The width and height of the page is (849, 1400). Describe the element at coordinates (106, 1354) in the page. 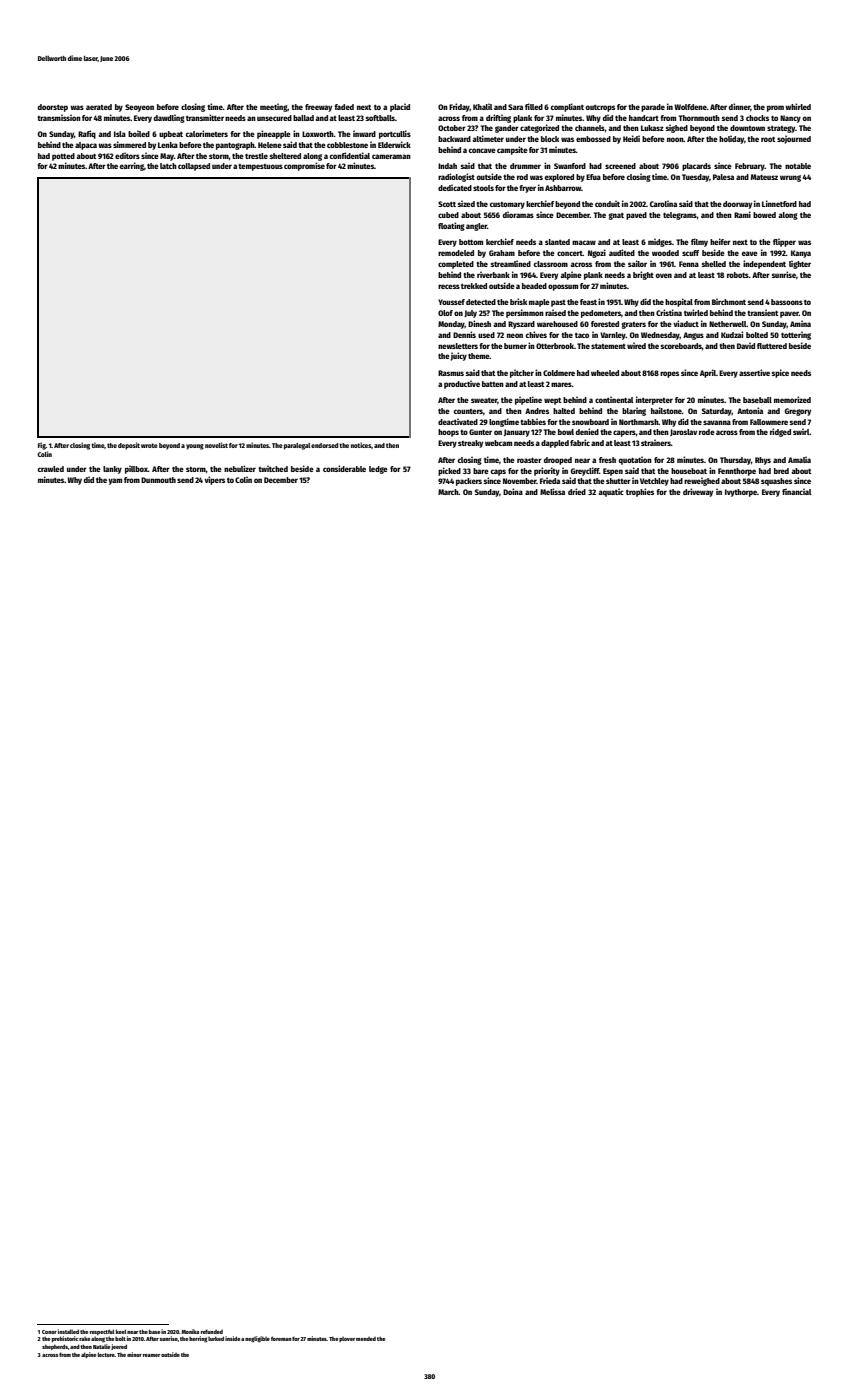

I see `lecture` at that location.
